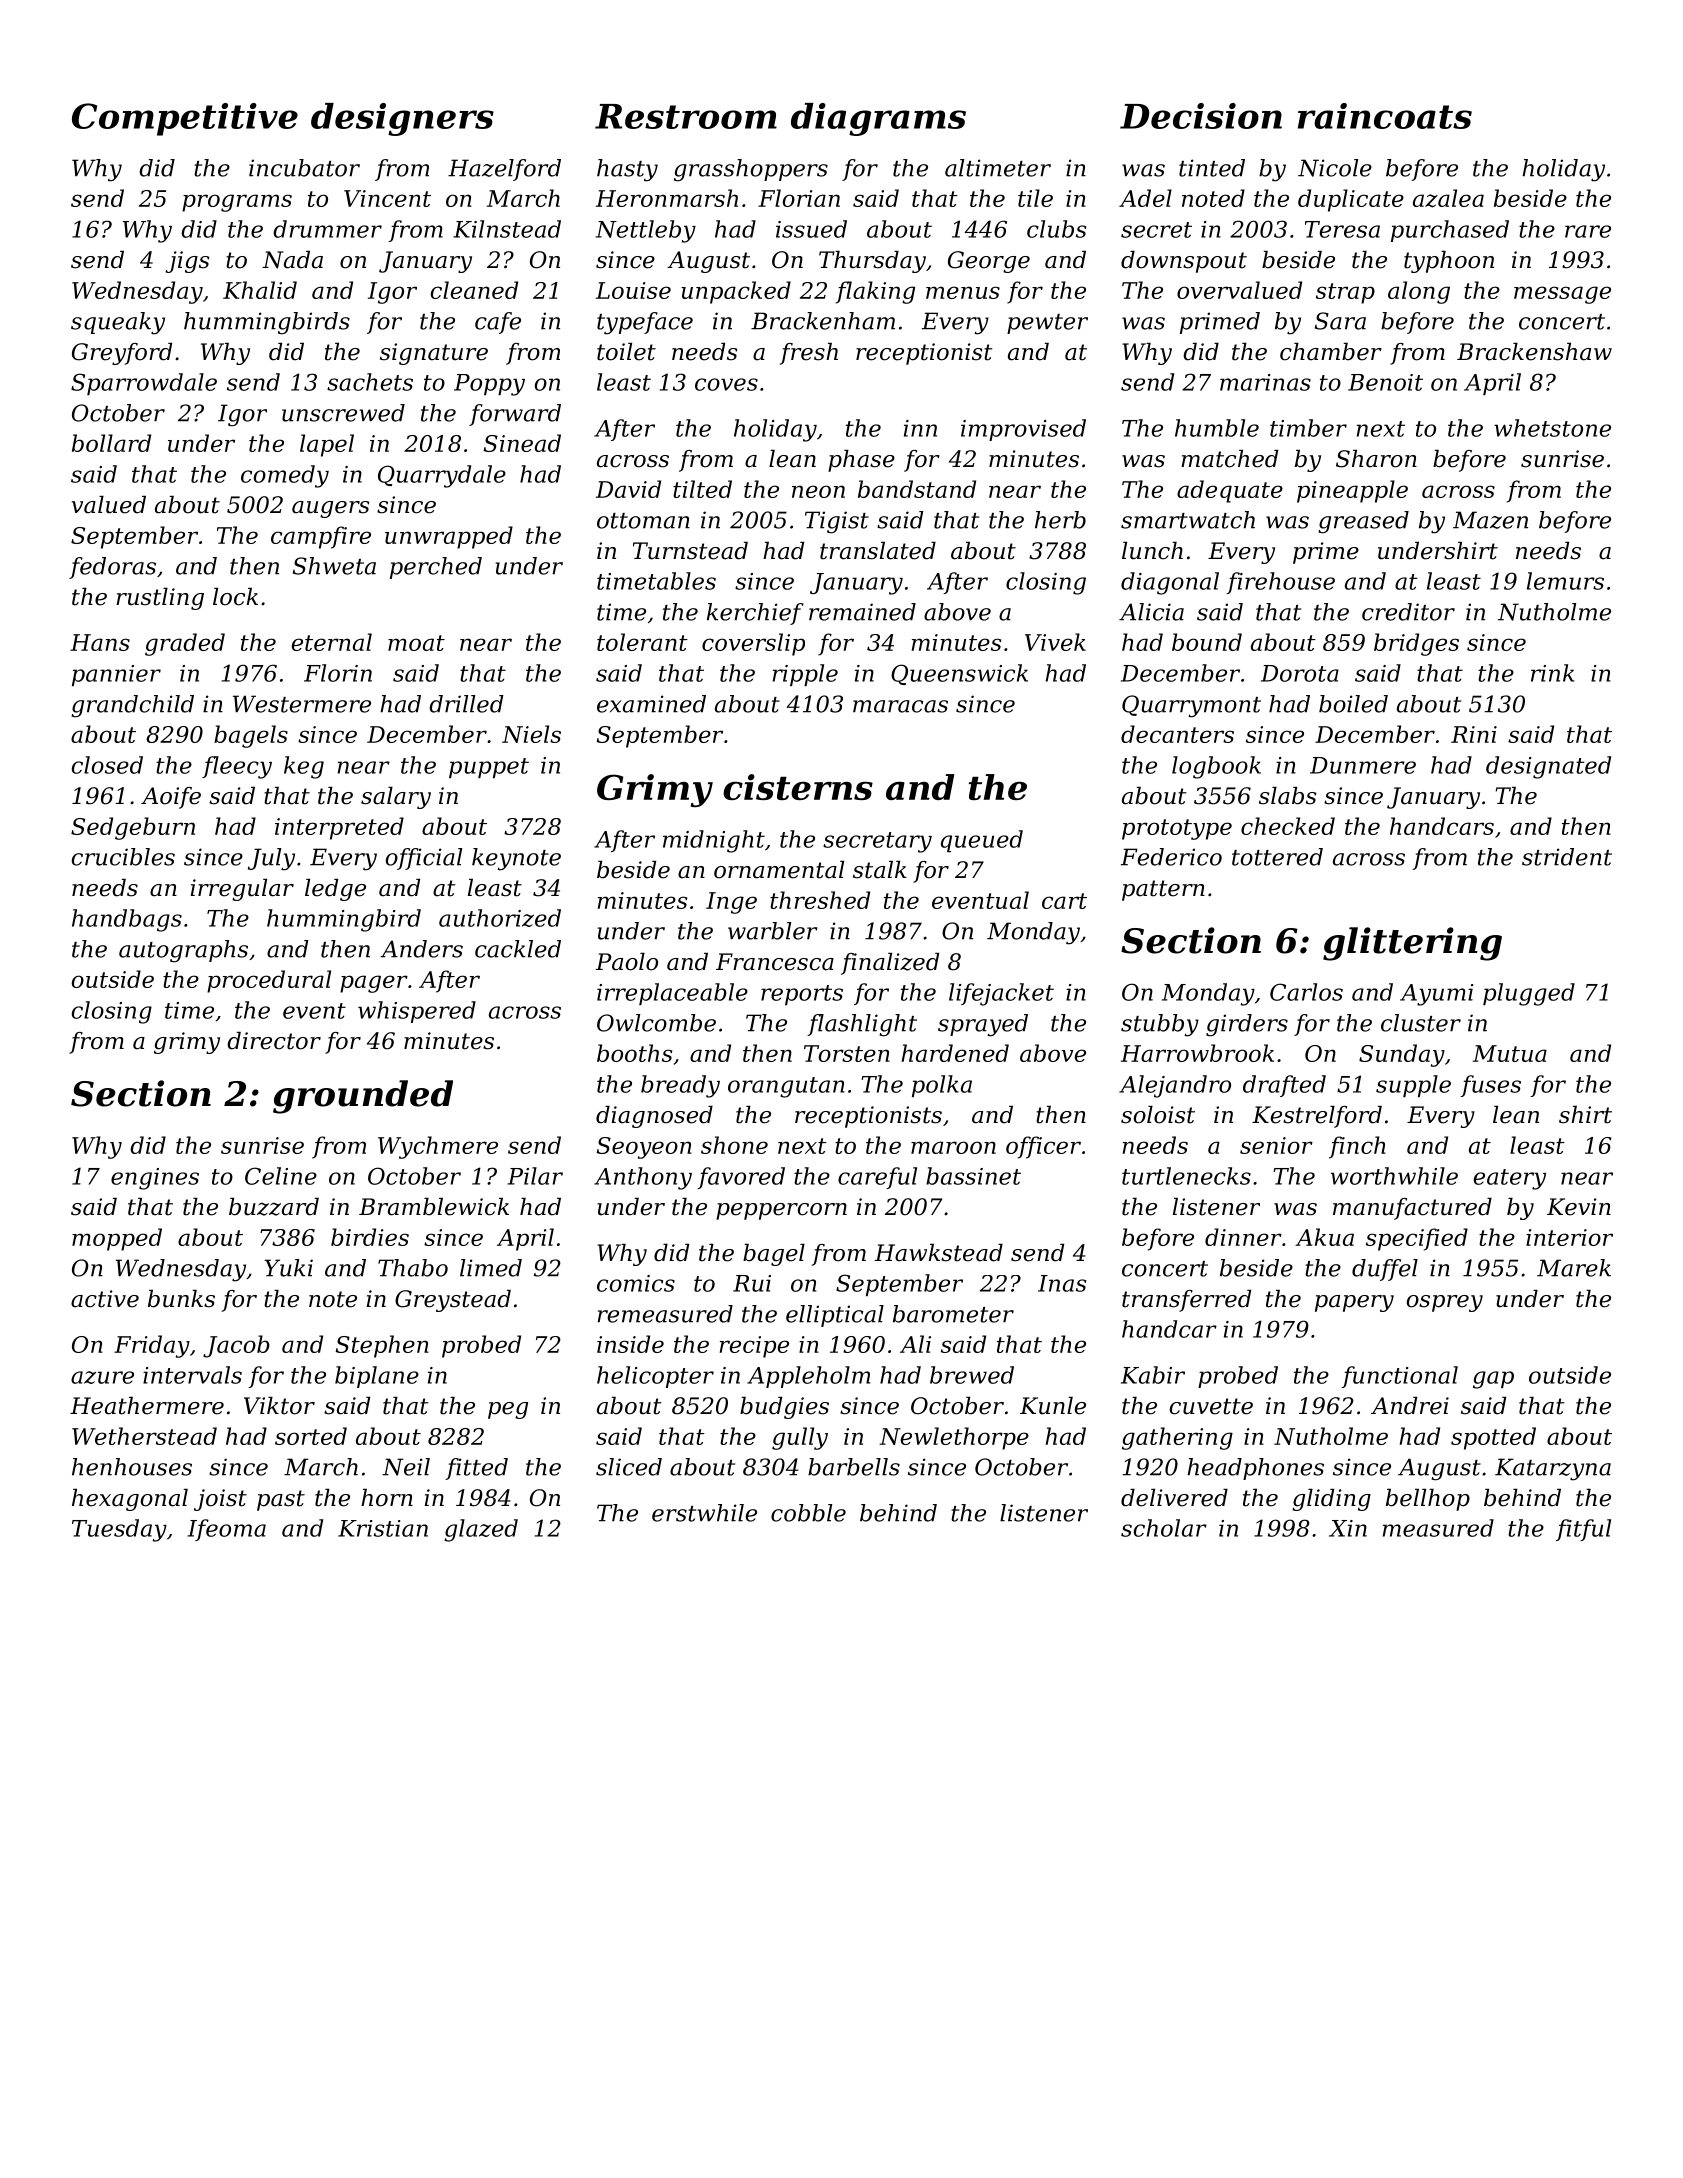  What do you see at coordinates (111, 443) in the screenshot?
I see `bollard` at bounding box center [111, 443].
